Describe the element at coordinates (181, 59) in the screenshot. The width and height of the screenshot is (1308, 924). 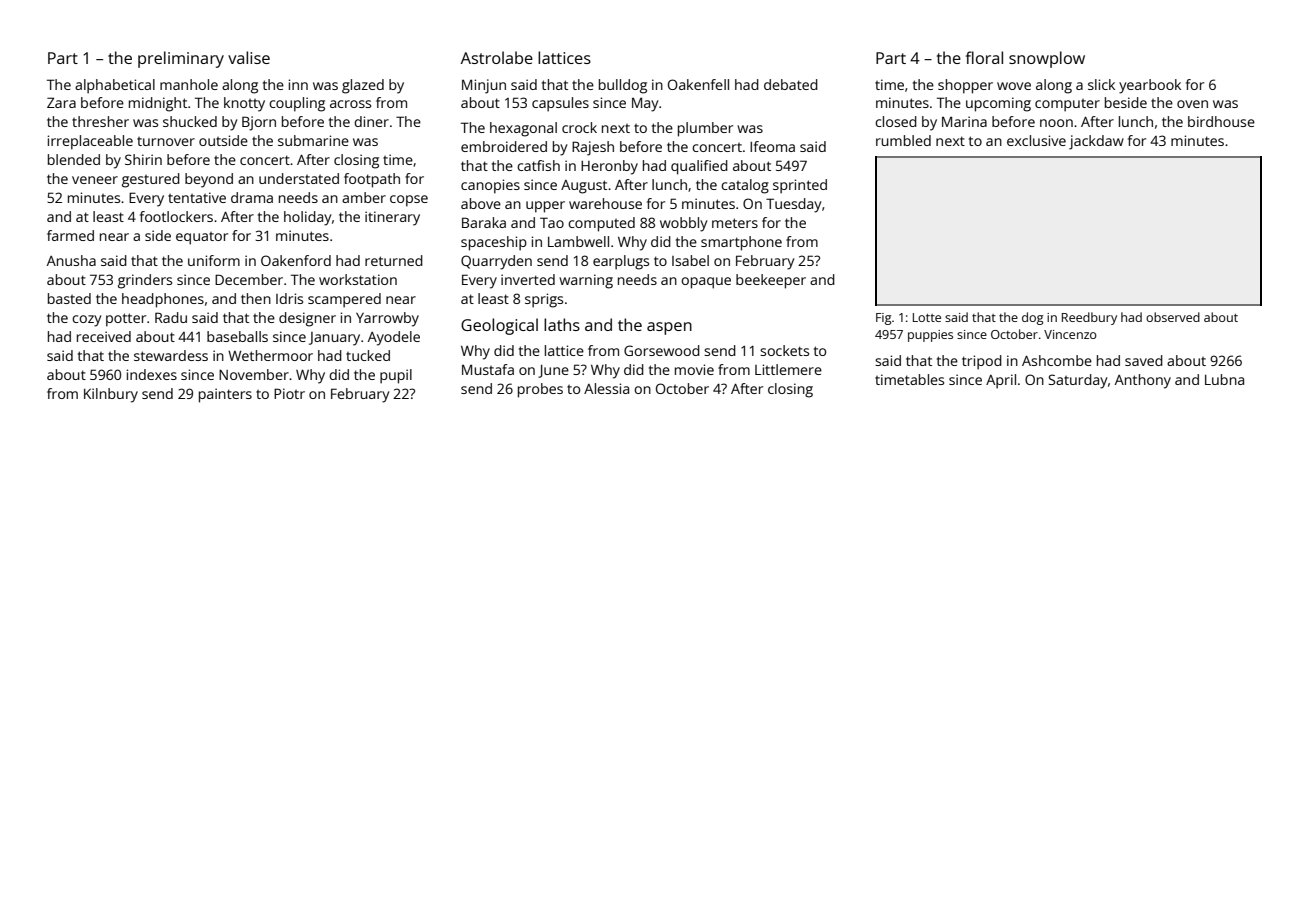
I see `preliminary` at that location.
